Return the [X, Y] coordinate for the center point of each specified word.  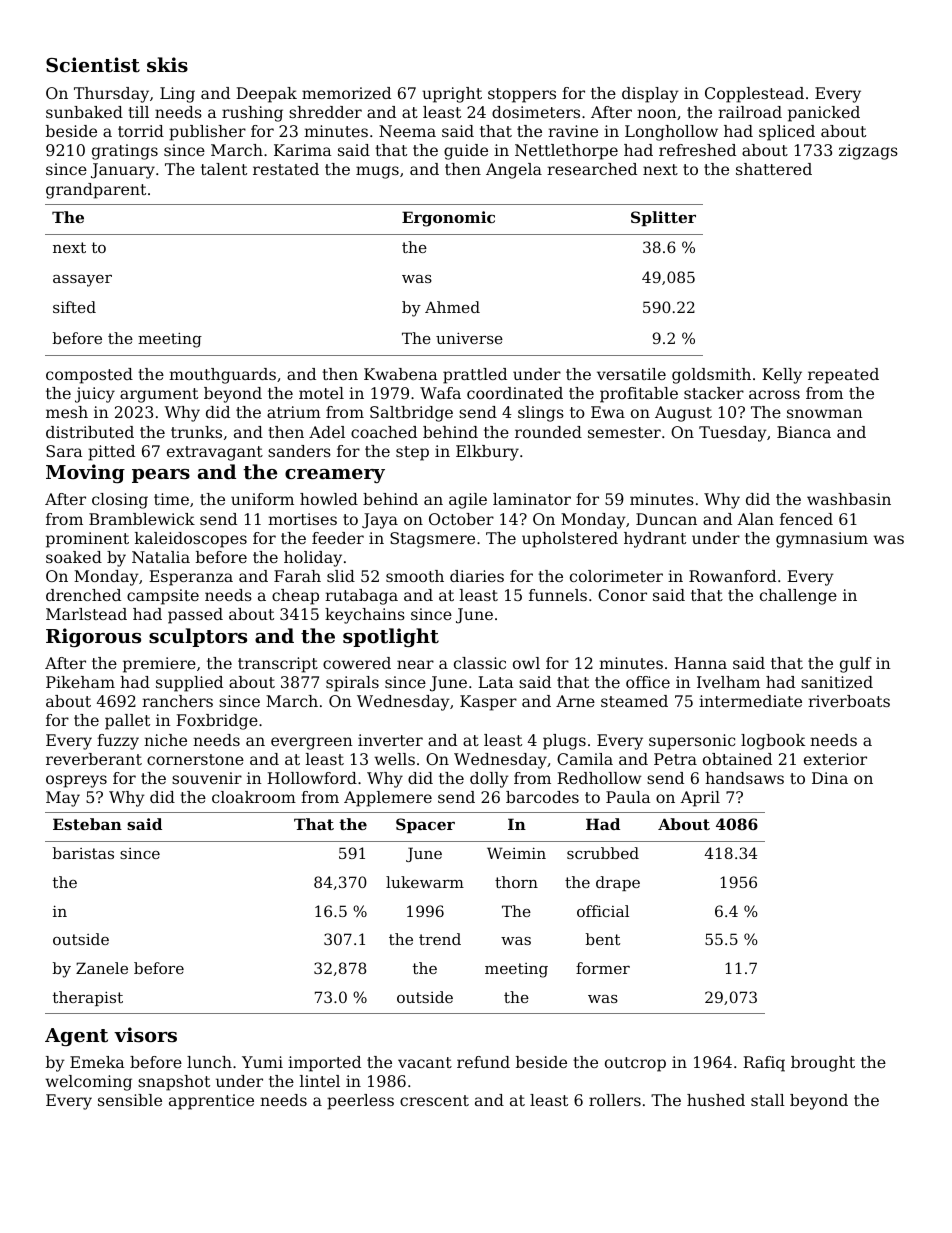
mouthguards [222, 376]
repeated [843, 376]
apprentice [211, 1102]
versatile [631, 374]
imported [324, 1064]
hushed [716, 1100]
